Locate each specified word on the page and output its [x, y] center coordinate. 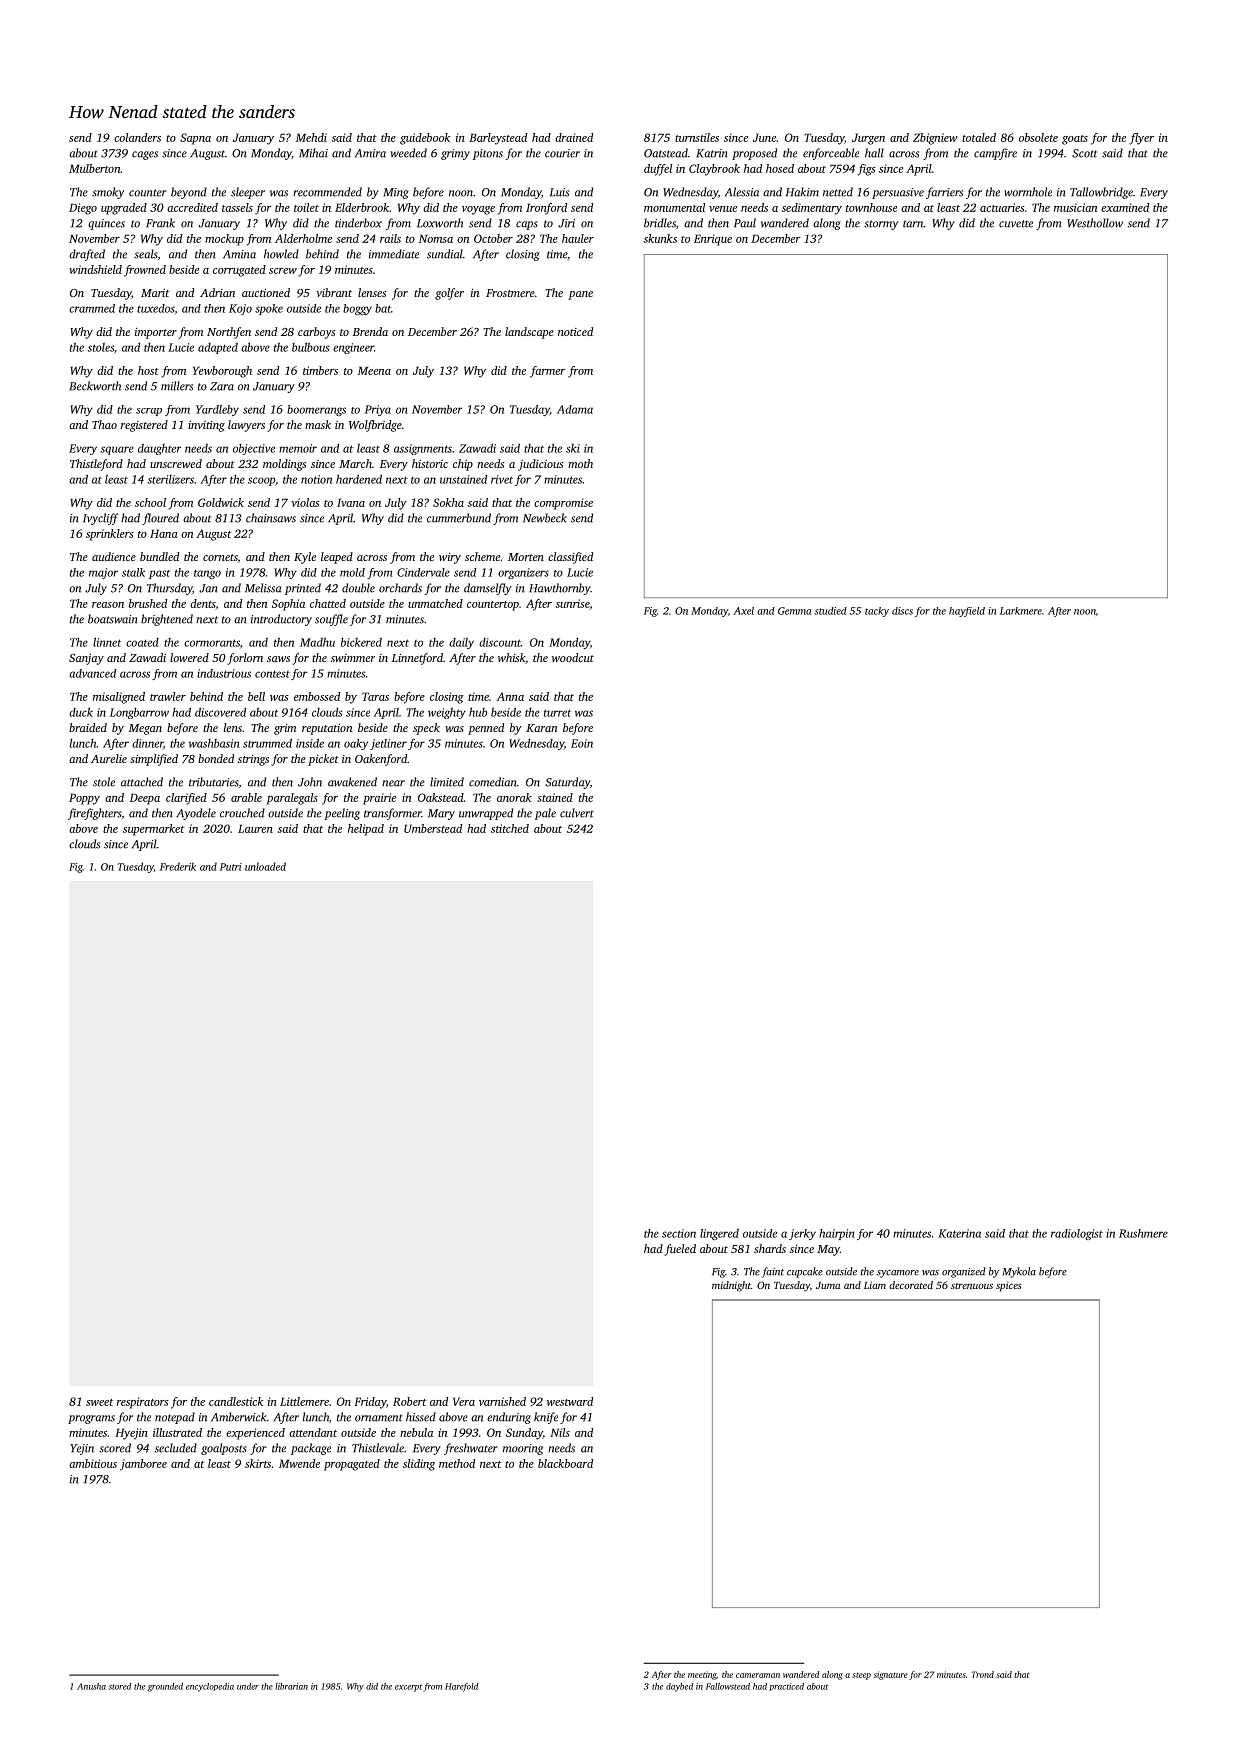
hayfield [967, 612]
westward [570, 1401]
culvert [577, 813]
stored [120, 1686]
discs [902, 611]
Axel [743, 611]
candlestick [236, 1401]
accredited [192, 207]
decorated [911, 1285]
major [103, 573]
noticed [575, 331]
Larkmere [1021, 611]
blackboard [565, 1463]
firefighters [95, 814]
